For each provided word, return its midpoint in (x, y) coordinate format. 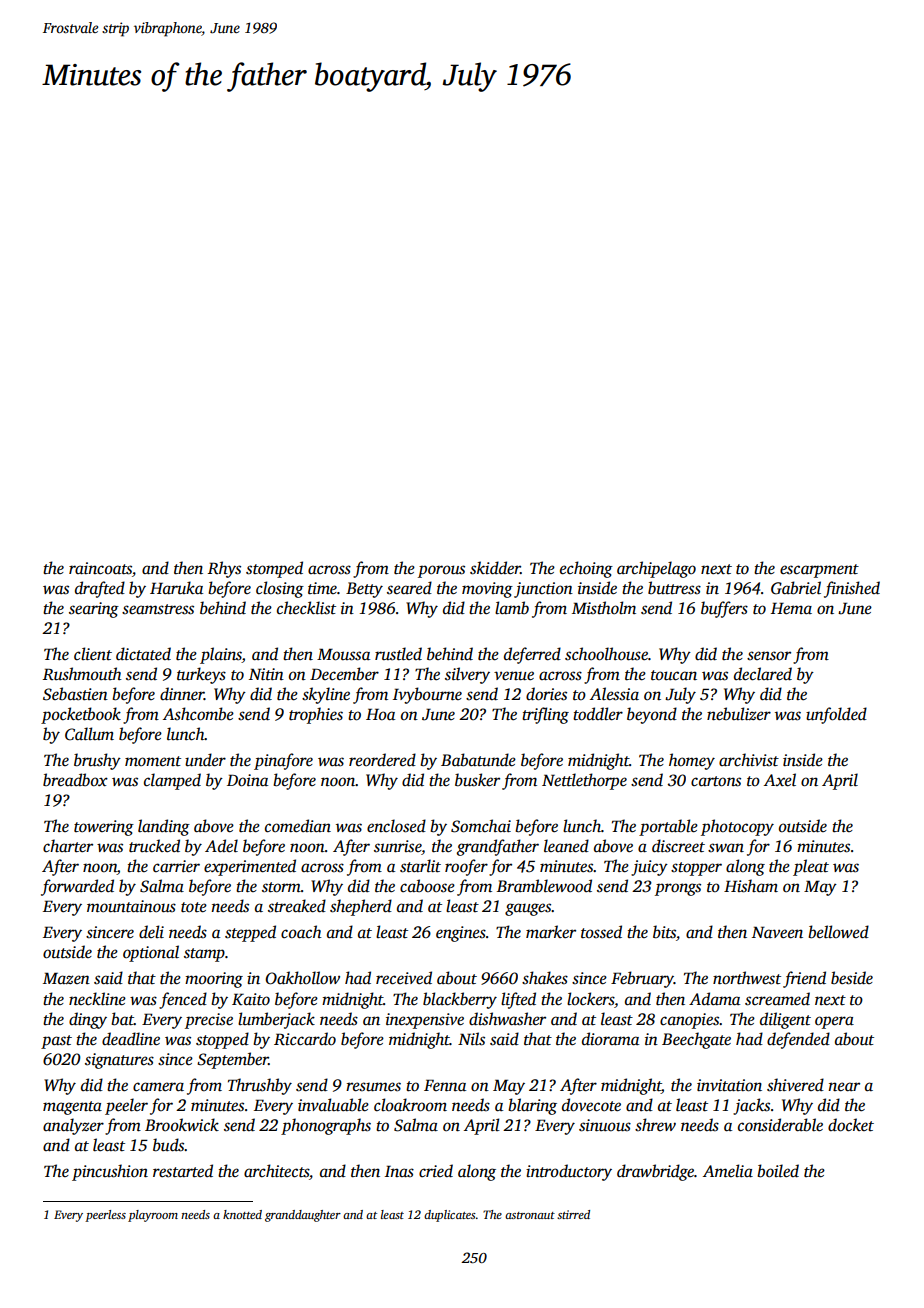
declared (763, 674)
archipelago (656, 569)
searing (94, 610)
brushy (97, 761)
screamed (777, 999)
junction (543, 590)
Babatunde (478, 760)
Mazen (66, 978)
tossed (601, 932)
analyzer (73, 1126)
